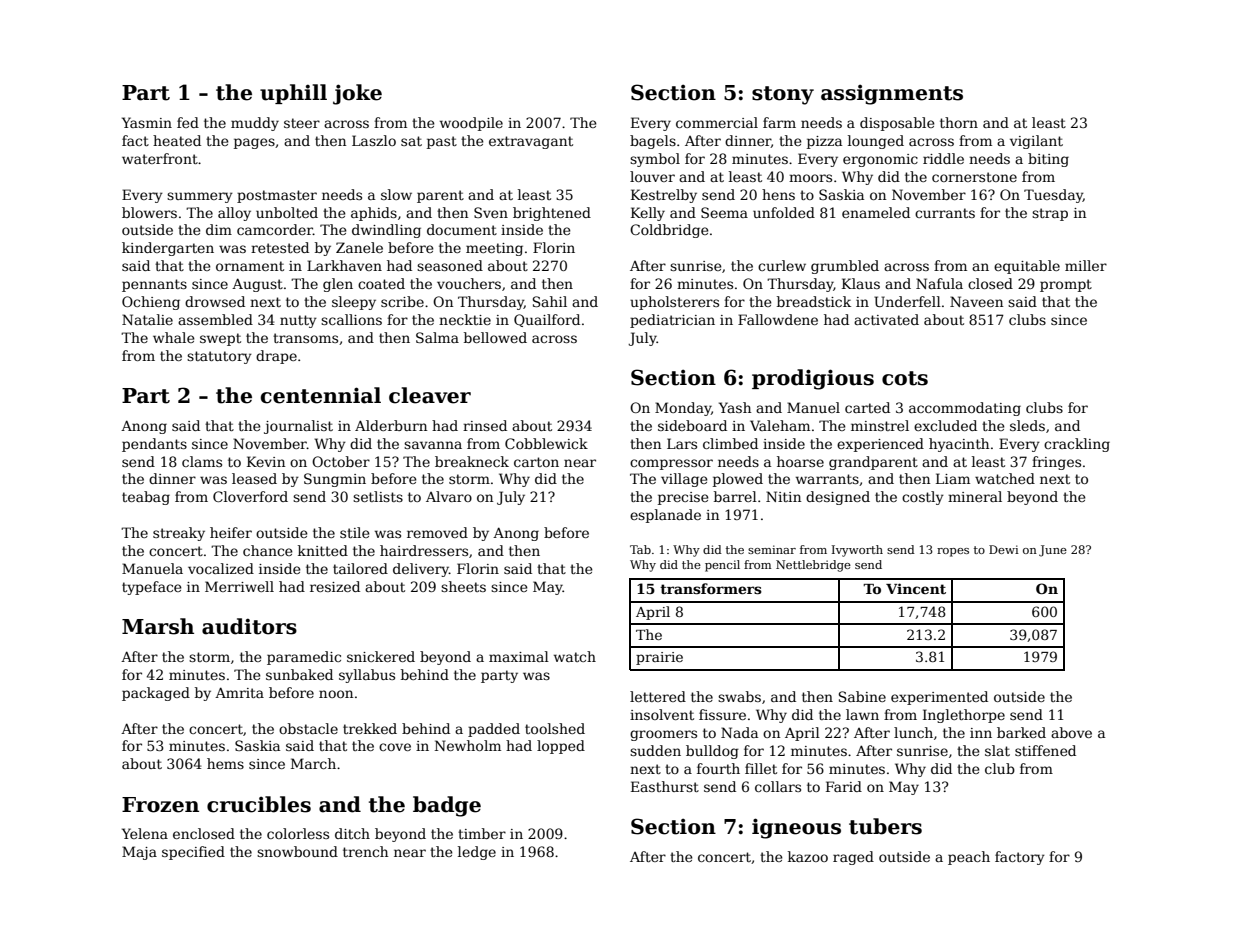 The width and height of the page is (1233, 952). I want to click on Newholm, so click(468, 745).
